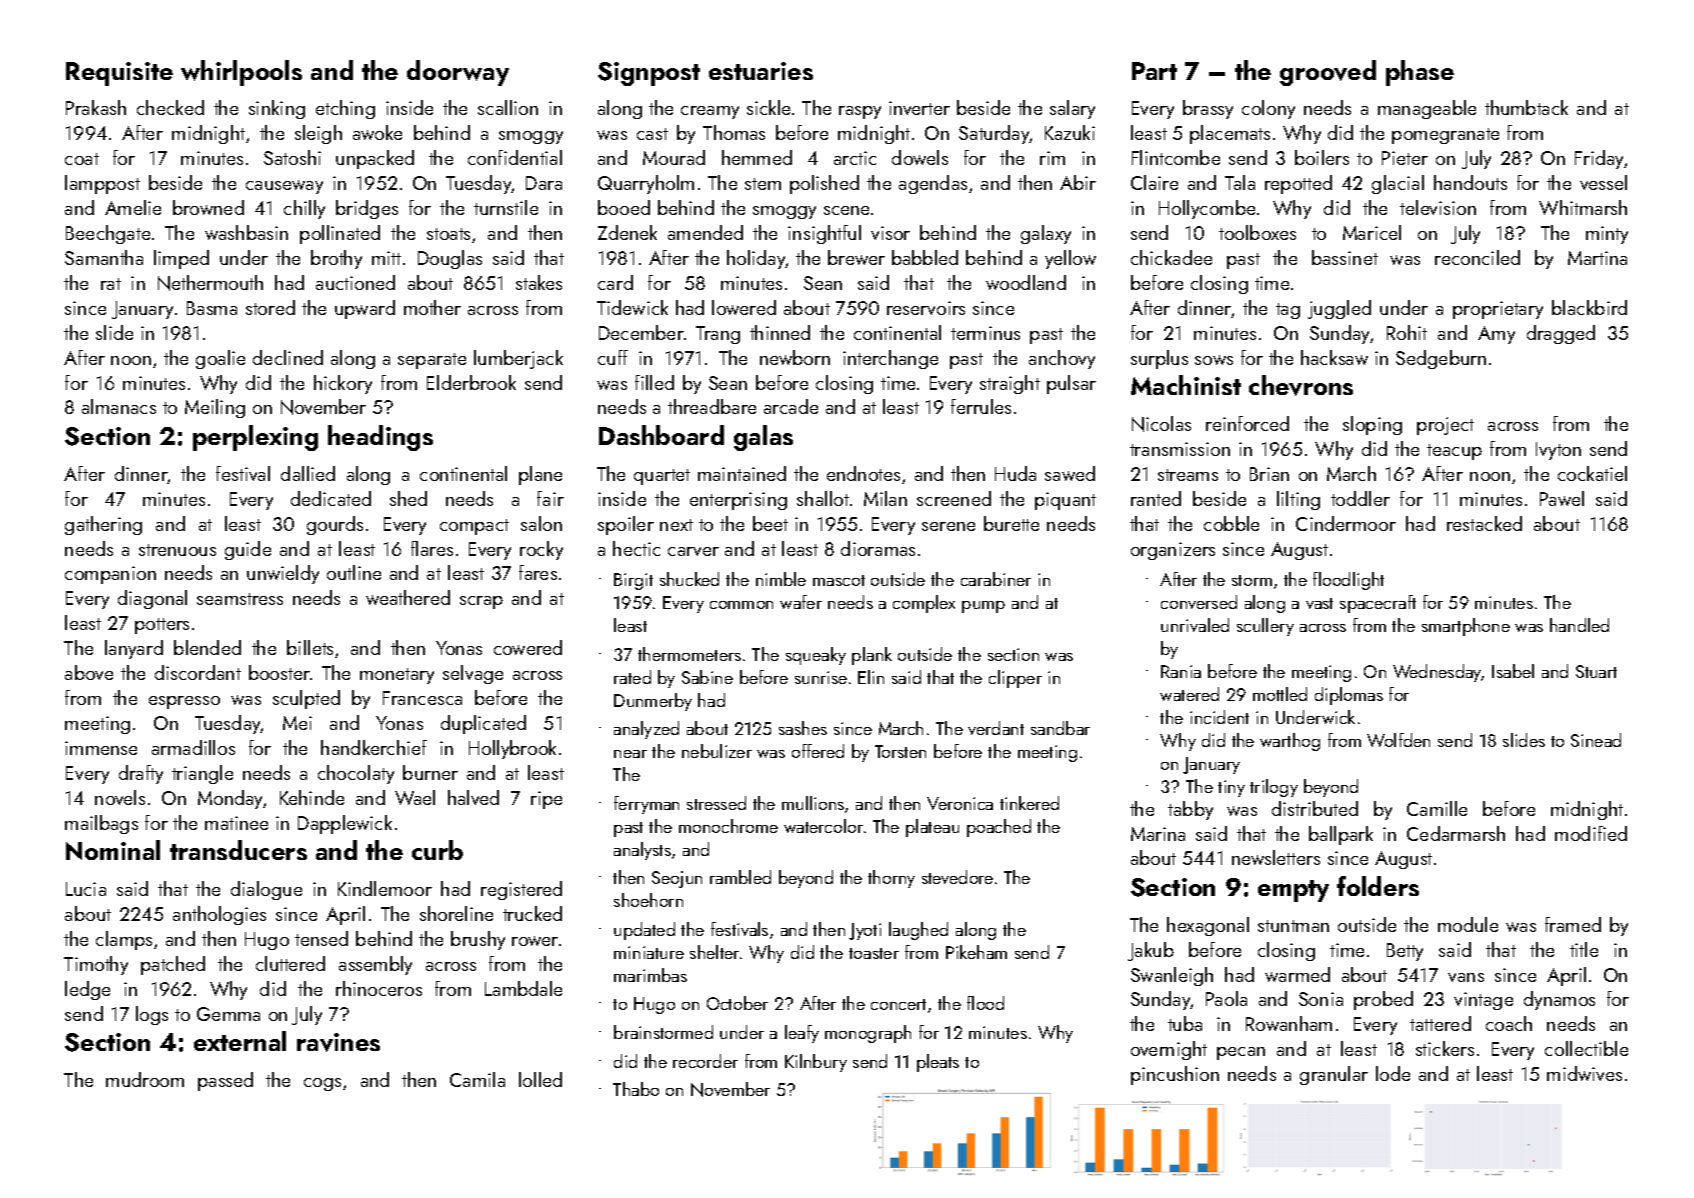 The width and height of the document is (1694, 1198). What do you see at coordinates (236, 823) in the document?
I see `matinee` at bounding box center [236, 823].
